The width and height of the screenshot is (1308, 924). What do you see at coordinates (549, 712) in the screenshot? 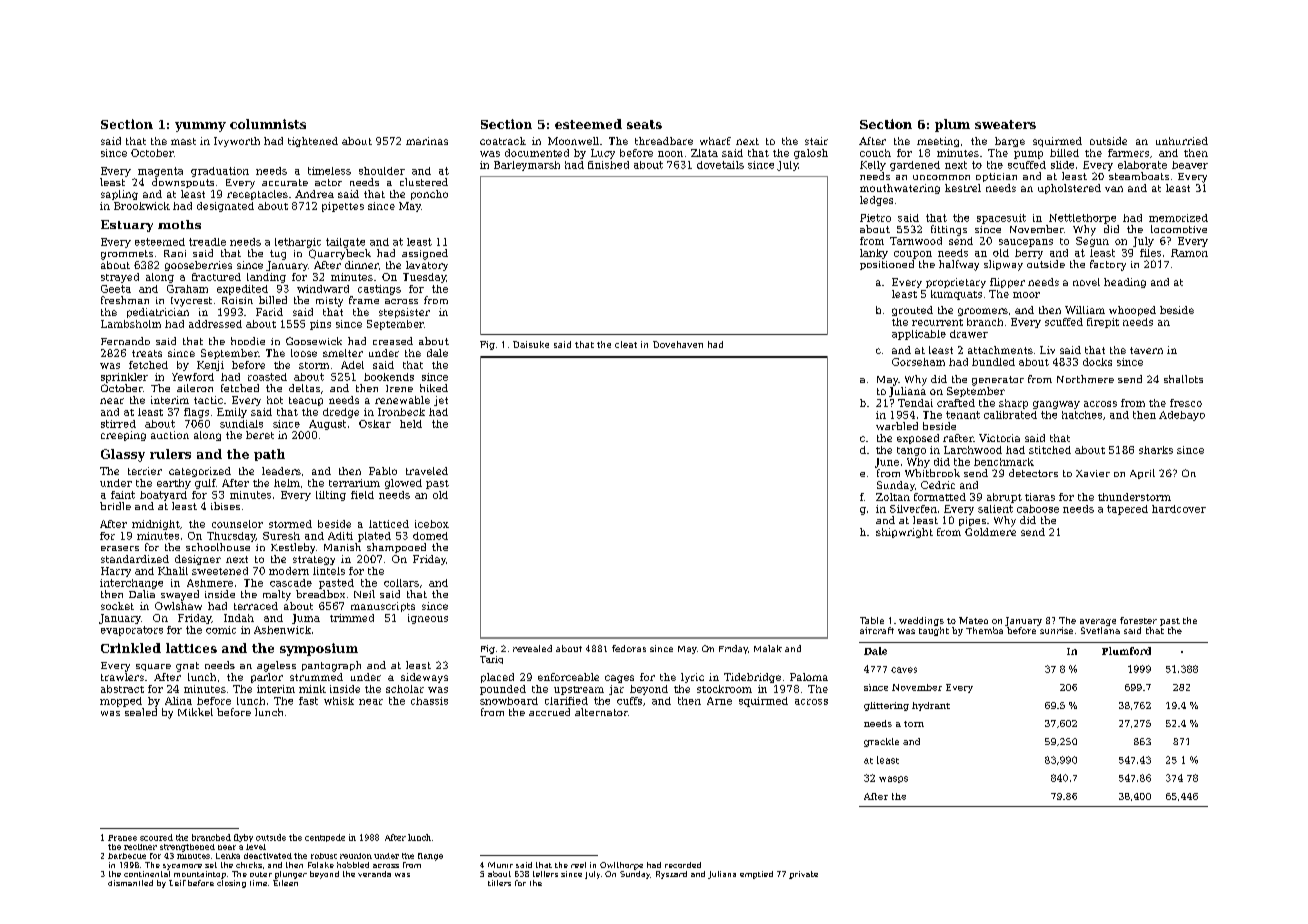
I see `accrued` at bounding box center [549, 712].
